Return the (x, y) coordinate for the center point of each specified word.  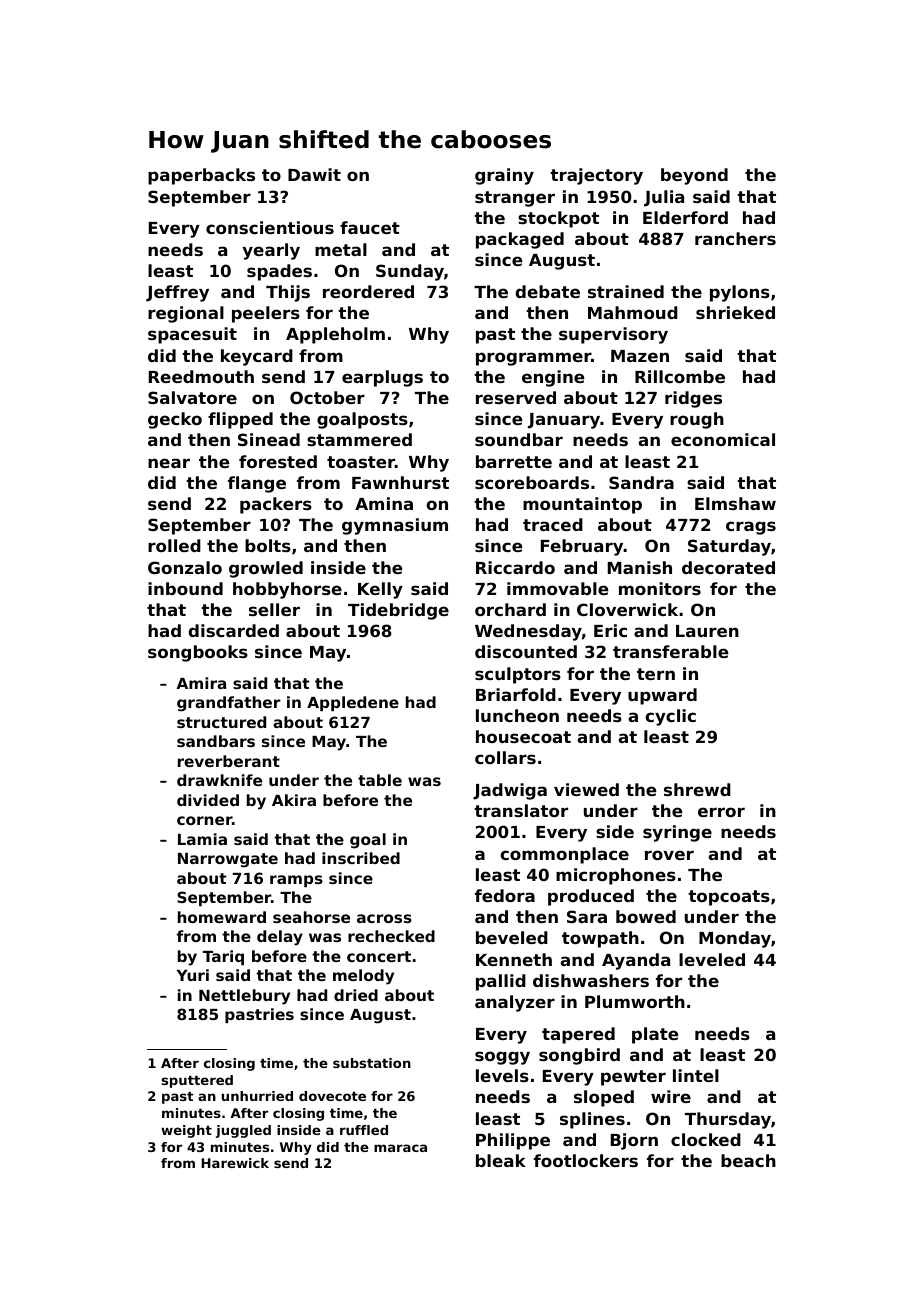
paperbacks (201, 176)
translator (521, 810)
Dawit (314, 174)
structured (221, 722)
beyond (694, 176)
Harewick (235, 1163)
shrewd (697, 789)
